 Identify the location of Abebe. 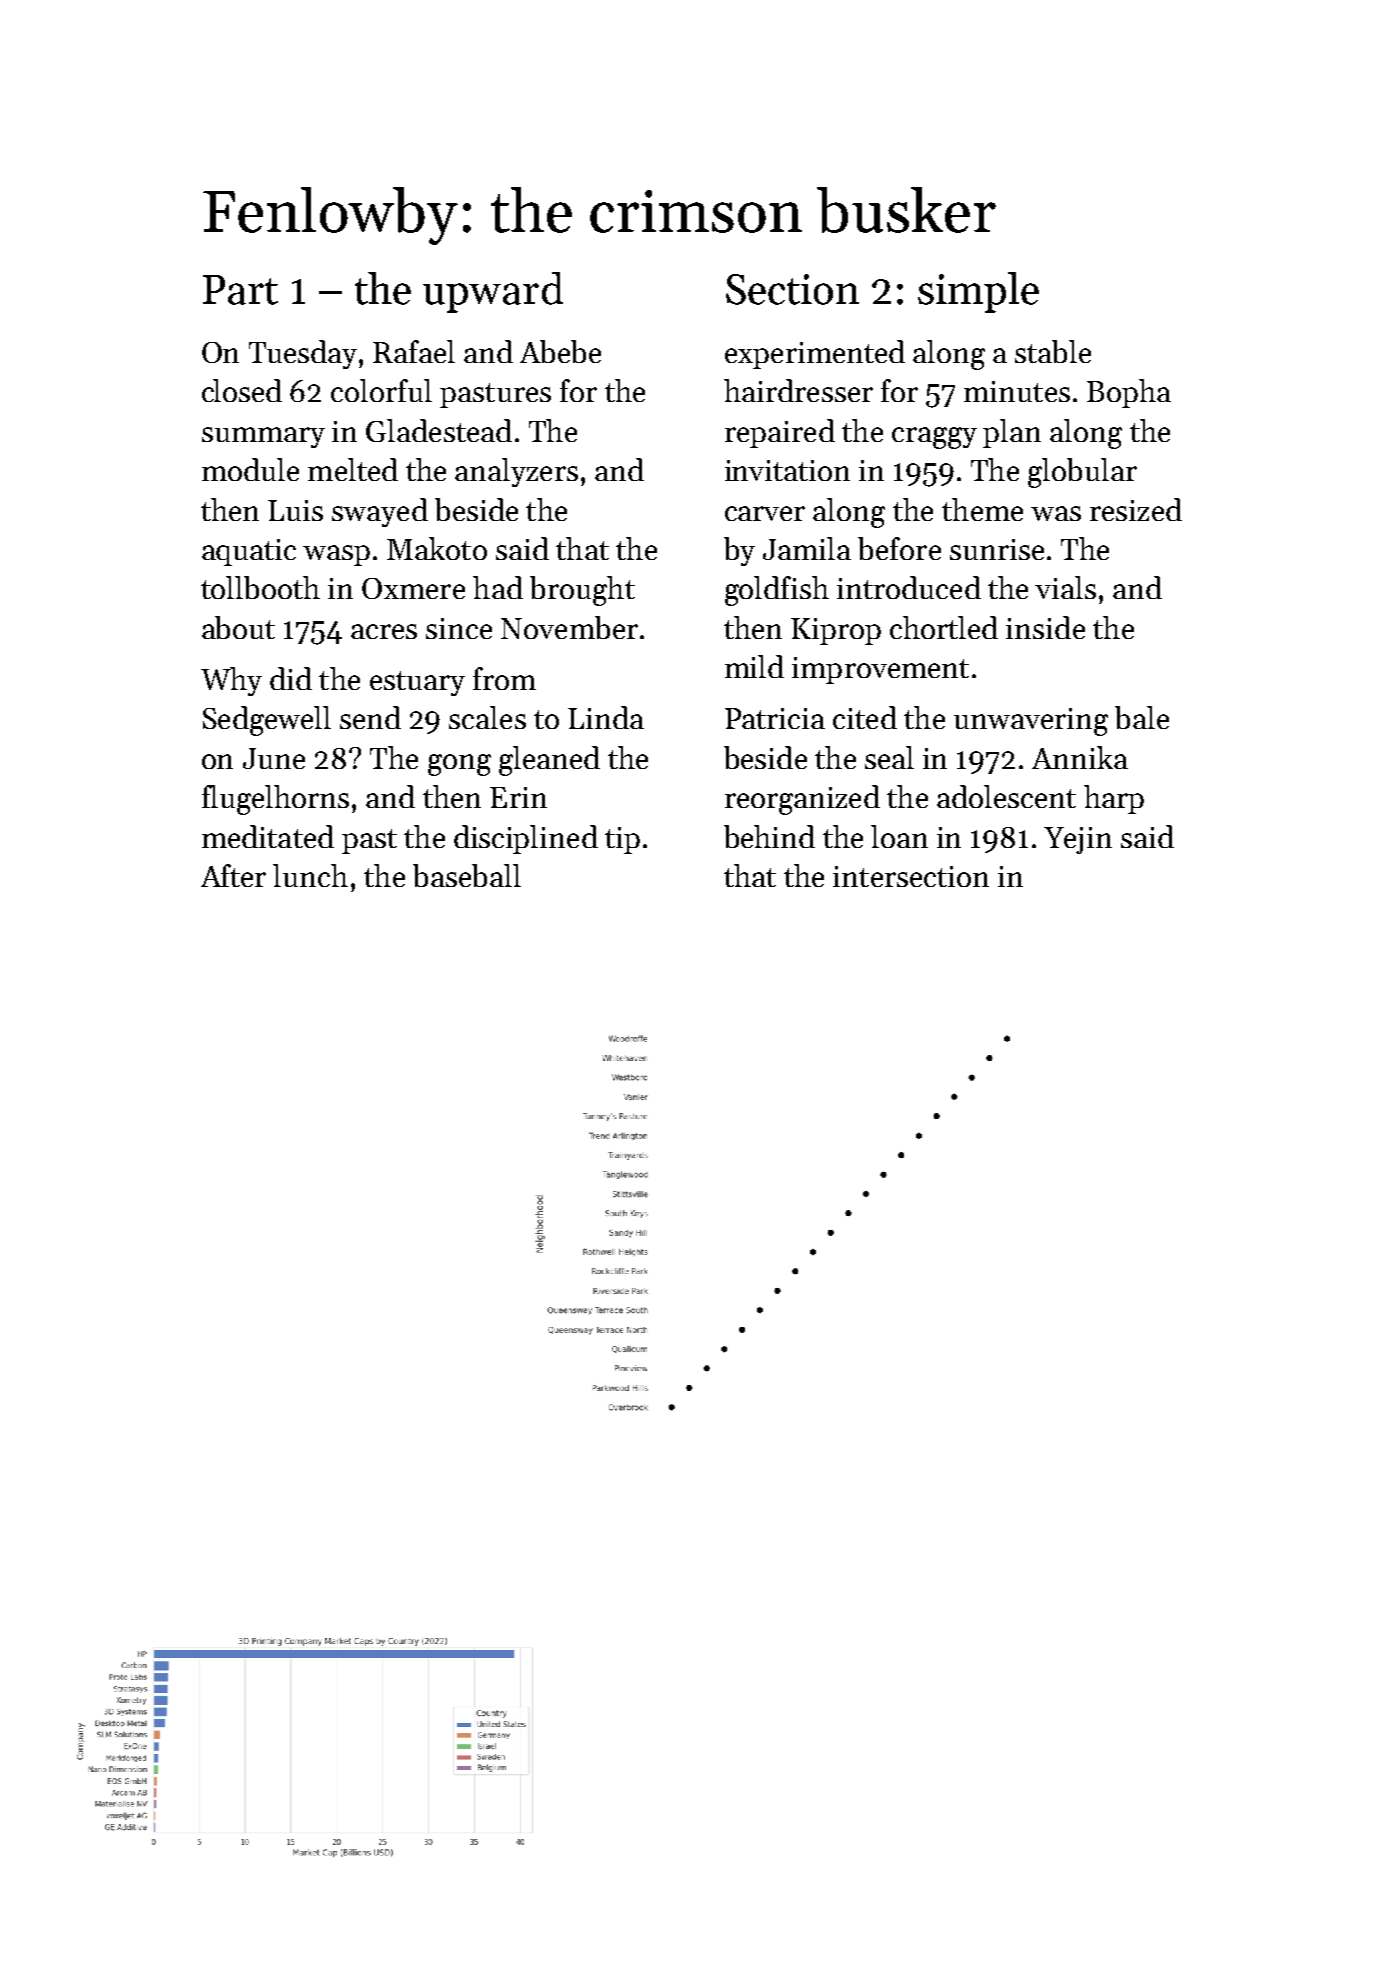
(560, 351).
